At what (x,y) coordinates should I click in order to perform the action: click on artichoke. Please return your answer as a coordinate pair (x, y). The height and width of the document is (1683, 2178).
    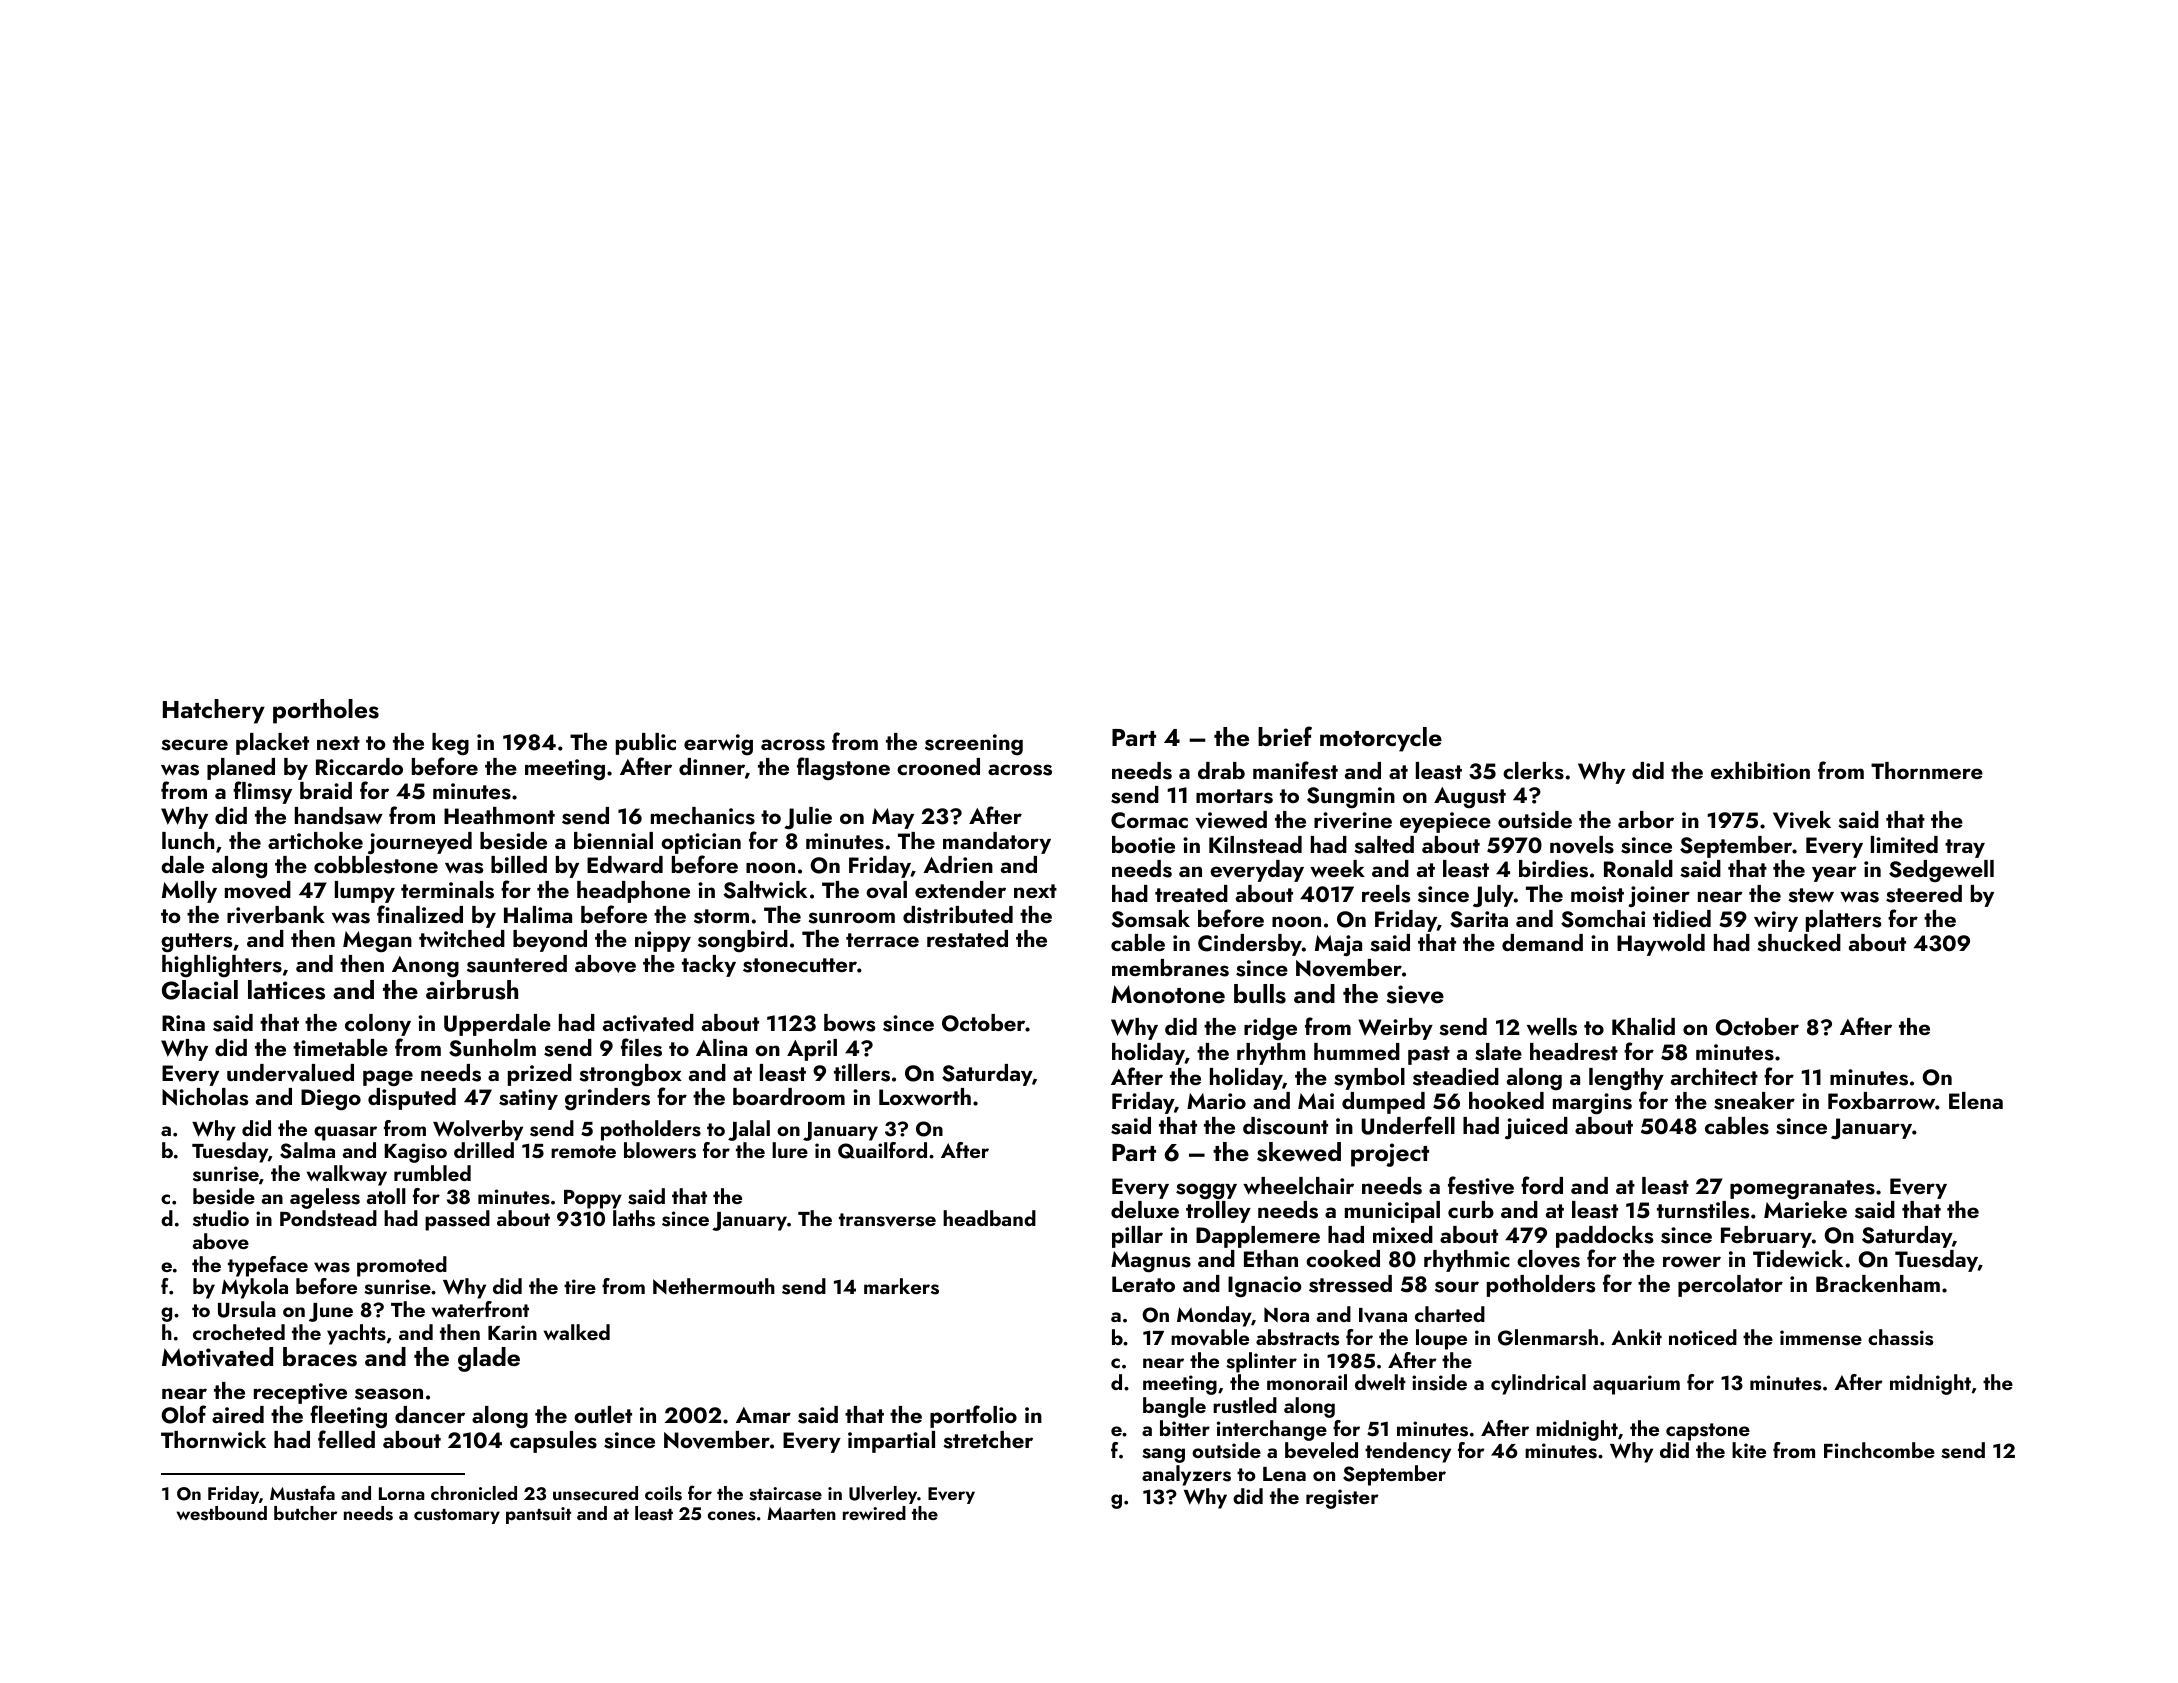
    Looking at the image, I should click on (315, 840).
